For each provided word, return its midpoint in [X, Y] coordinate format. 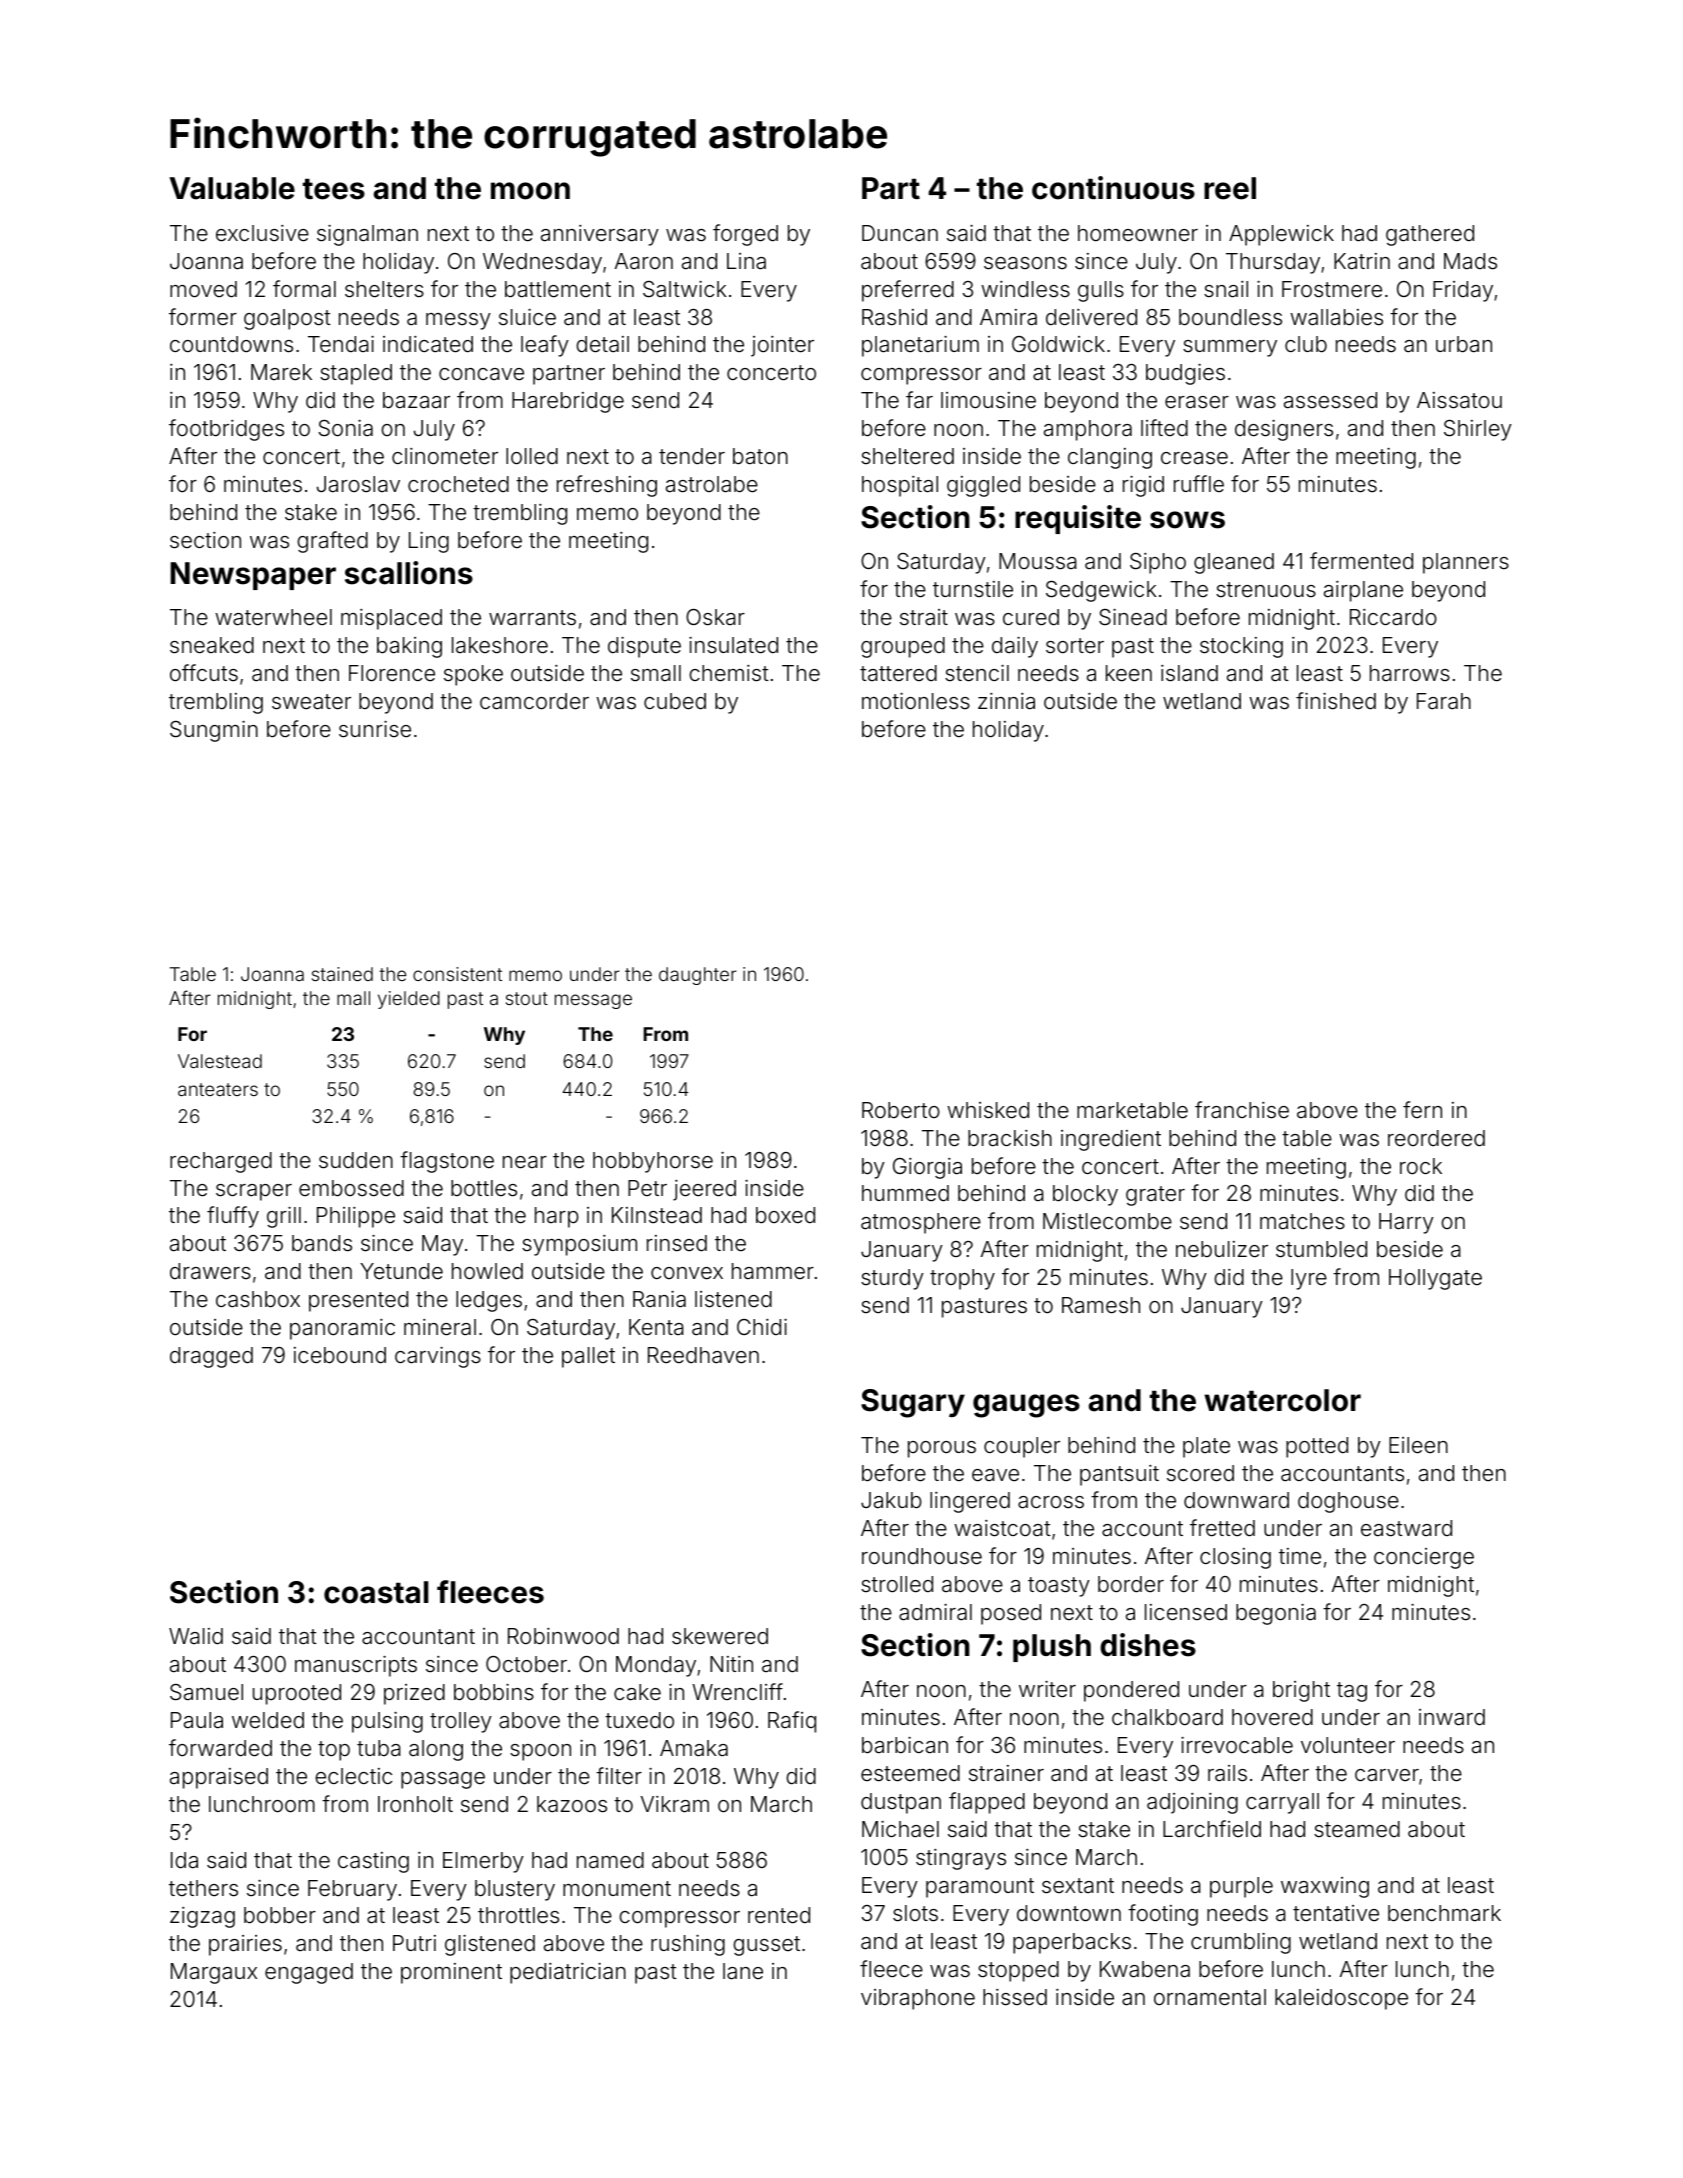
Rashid [894, 317]
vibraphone [918, 1999]
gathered [1430, 235]
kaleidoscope [1341, 1999]
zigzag [202, 1917]
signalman [367, 235]
